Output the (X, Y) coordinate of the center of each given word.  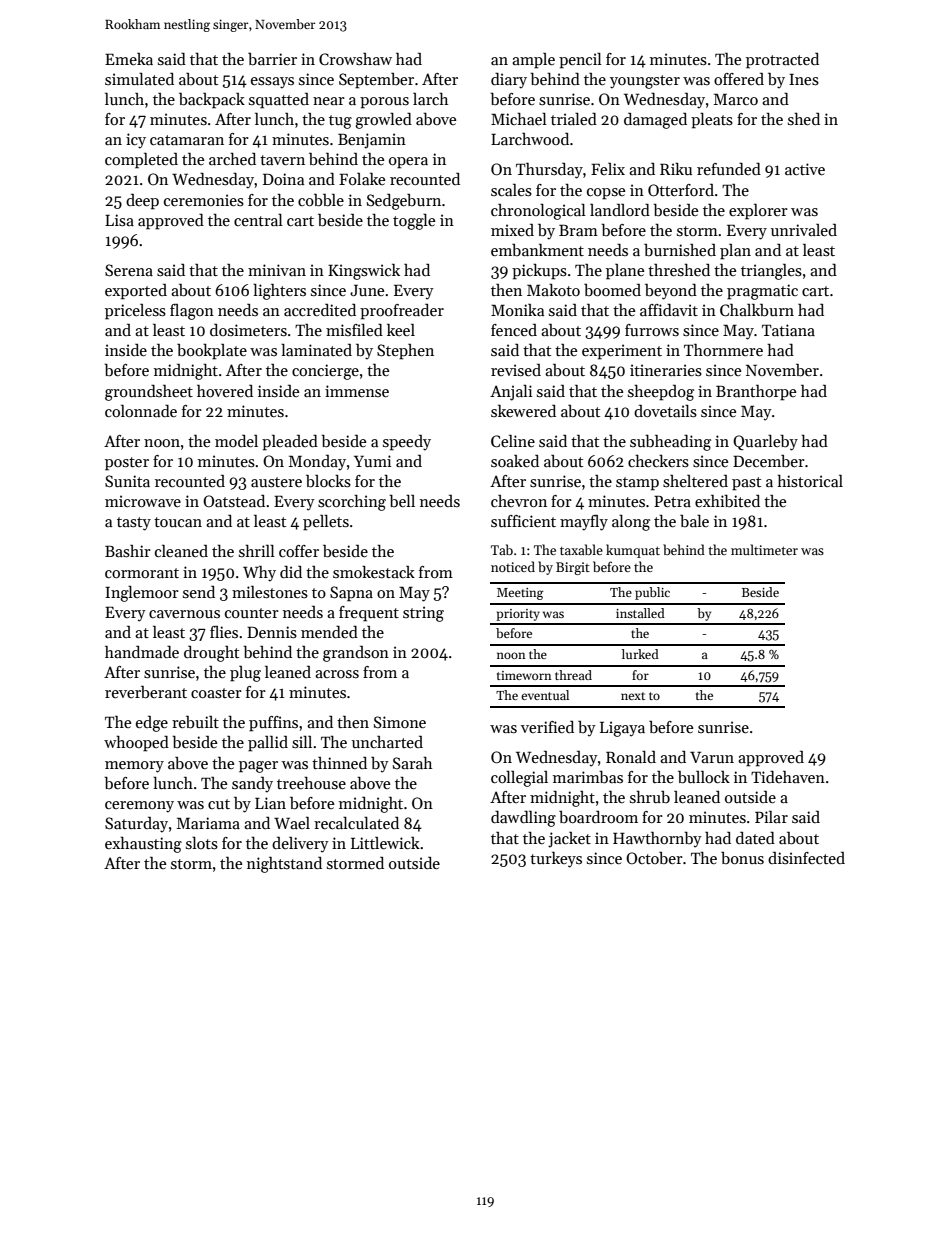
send (199, 591)
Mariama (208, 823)
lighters (279, 291)
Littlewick (385, 842)
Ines (804, 79)
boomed (612, 289)
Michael (519, 118)
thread (573, 675)
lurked (640, 654)
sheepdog (661, 392)
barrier (272, 58)
